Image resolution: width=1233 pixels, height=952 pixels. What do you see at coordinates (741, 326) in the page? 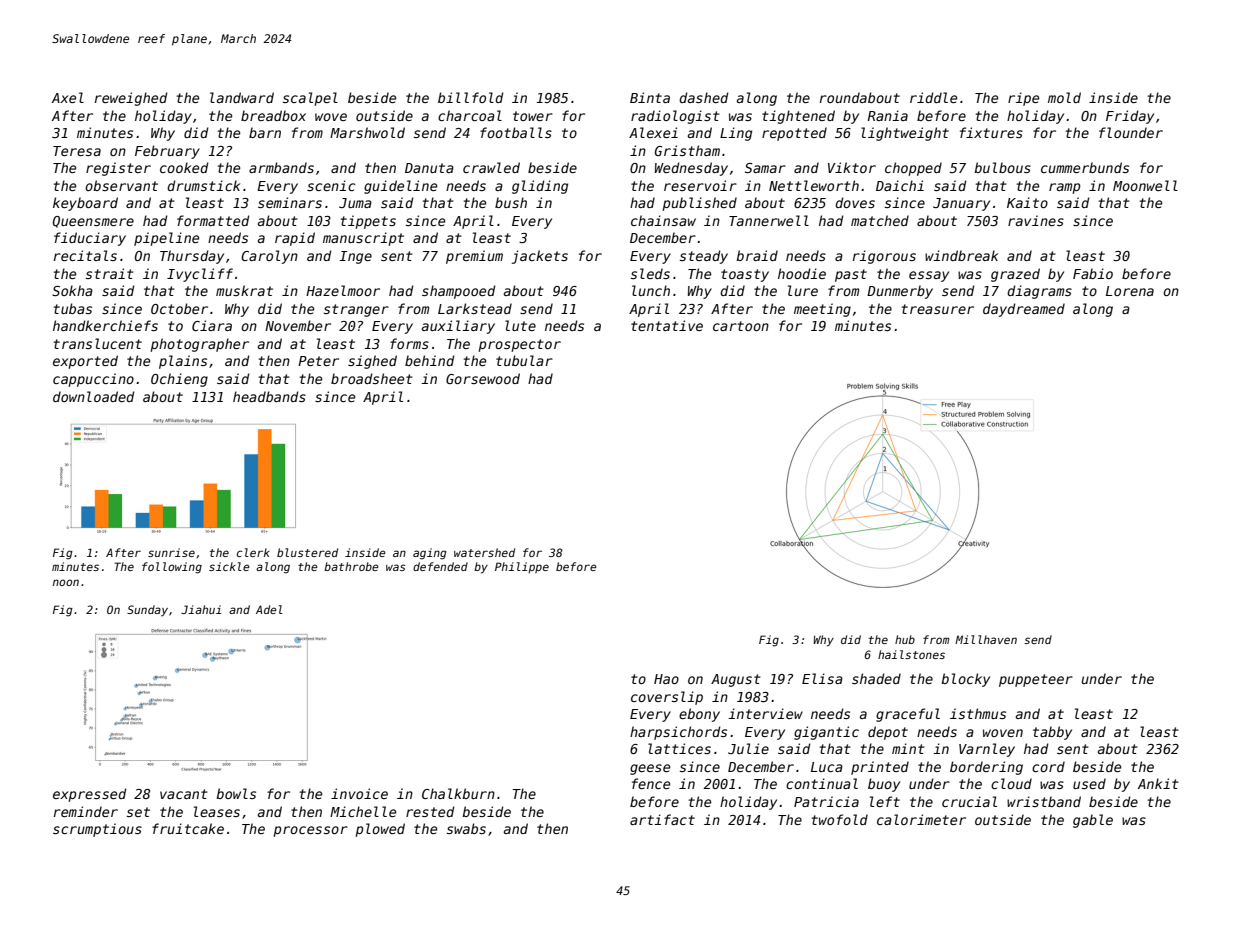
I see `cartoon` at bounding box center [741, 326].
